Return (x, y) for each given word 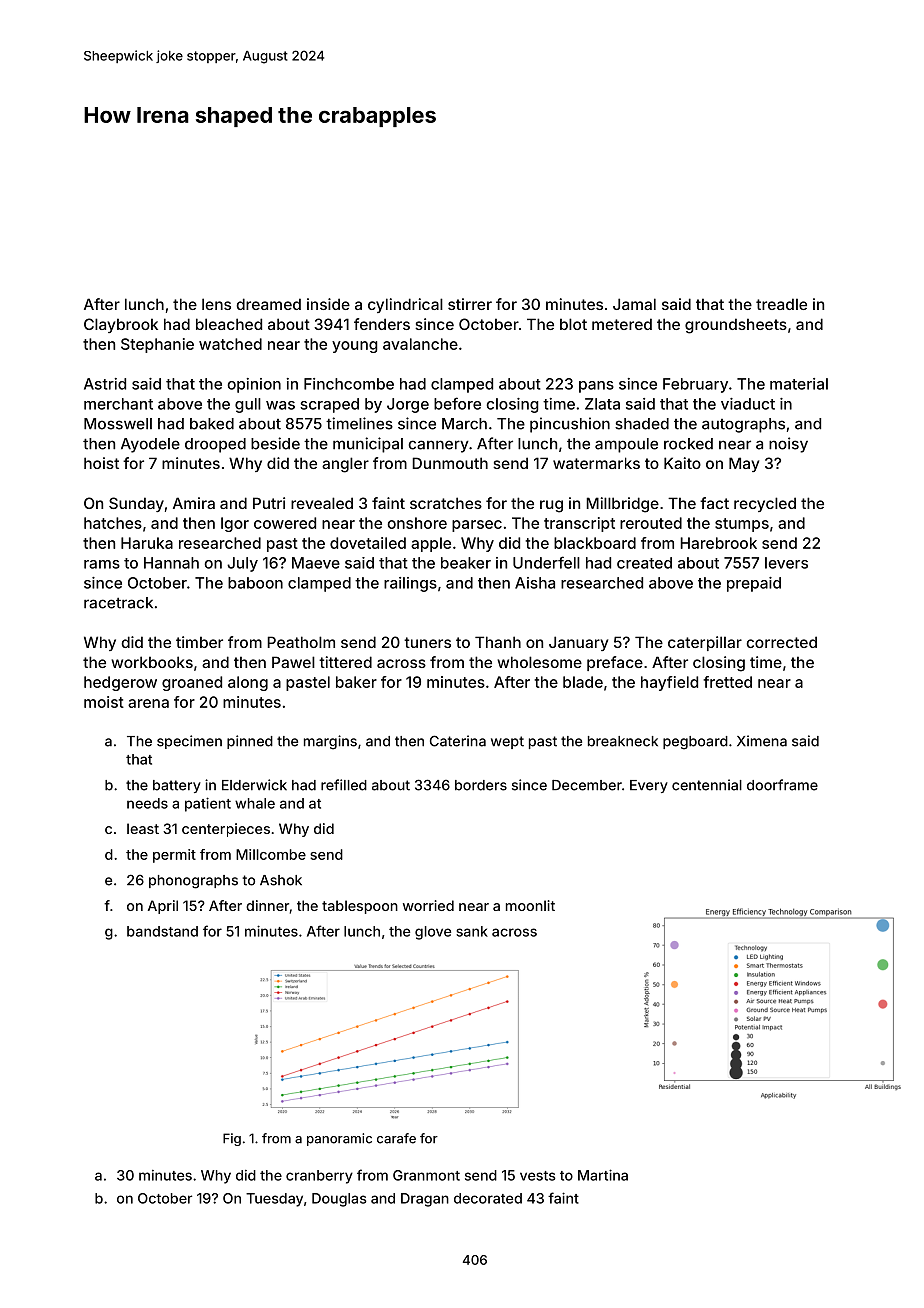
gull (248, 405)
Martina (603, 1175)
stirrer (470, 304)
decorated (488, 1198)
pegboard (695, 743)
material (799, 384)
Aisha (535, 583)
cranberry (319, 1177)
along (248, 683)
